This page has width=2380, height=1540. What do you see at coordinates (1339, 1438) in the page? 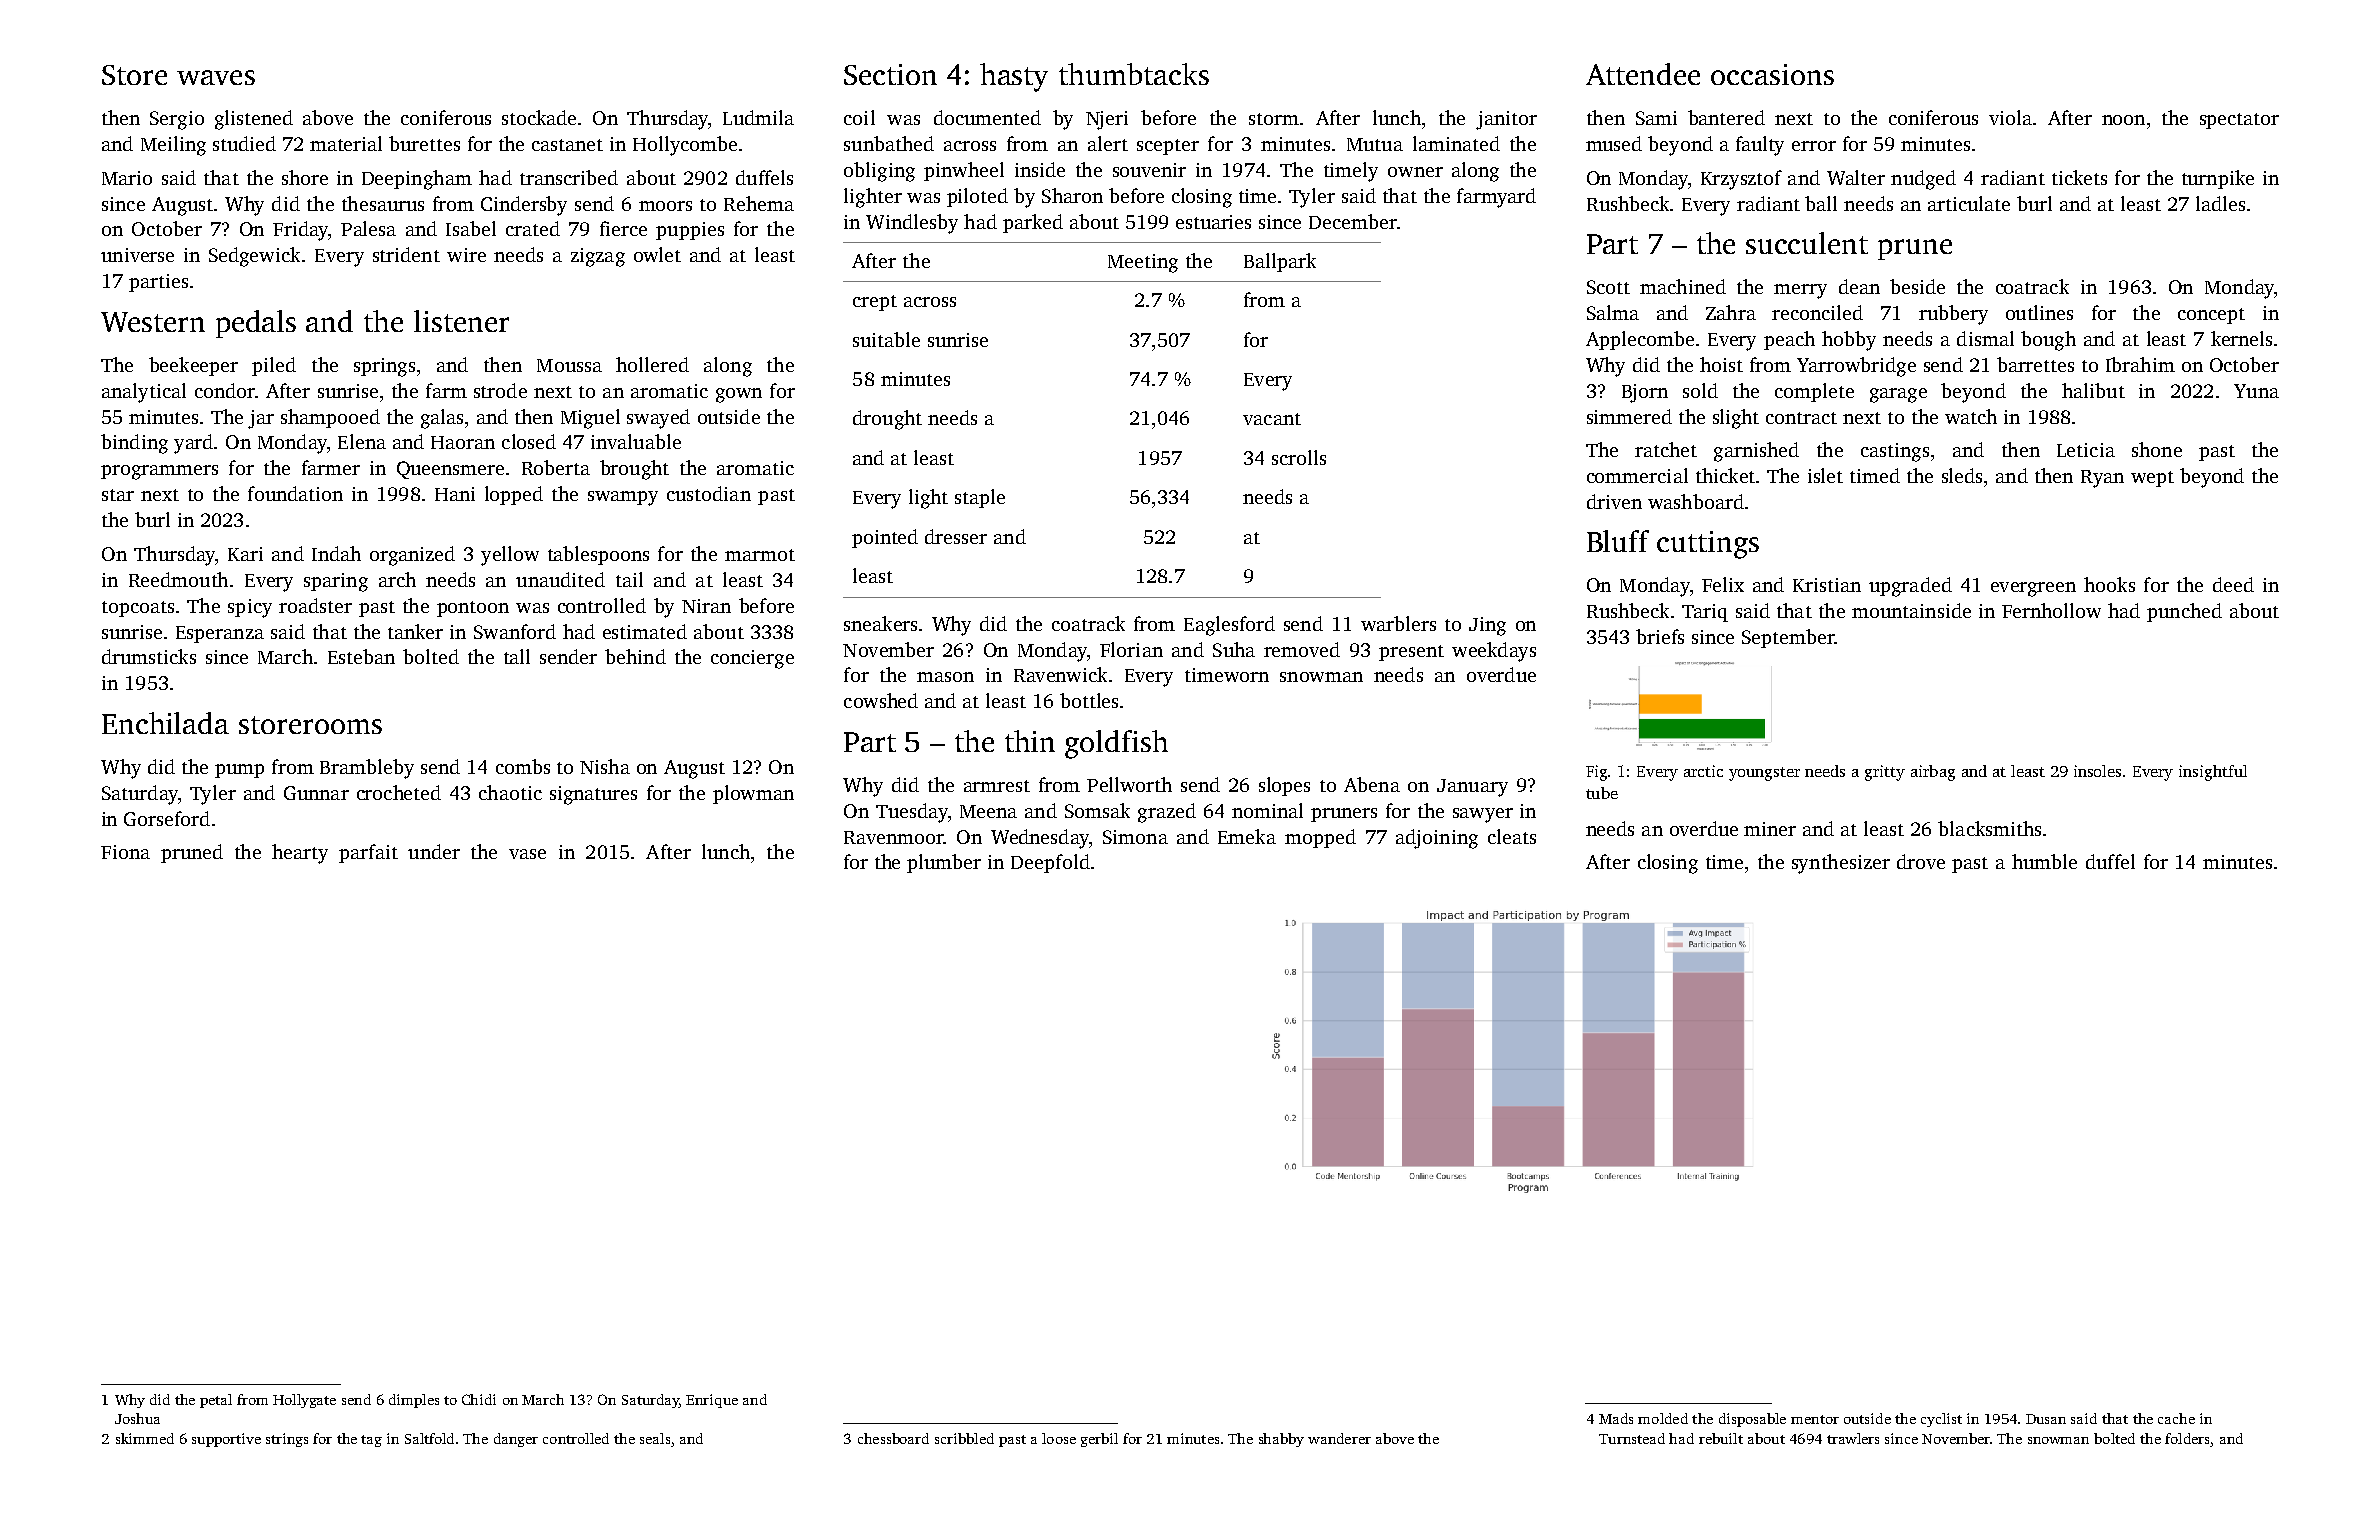
I see `wanderer` at bounding box center [1339, 1438].
